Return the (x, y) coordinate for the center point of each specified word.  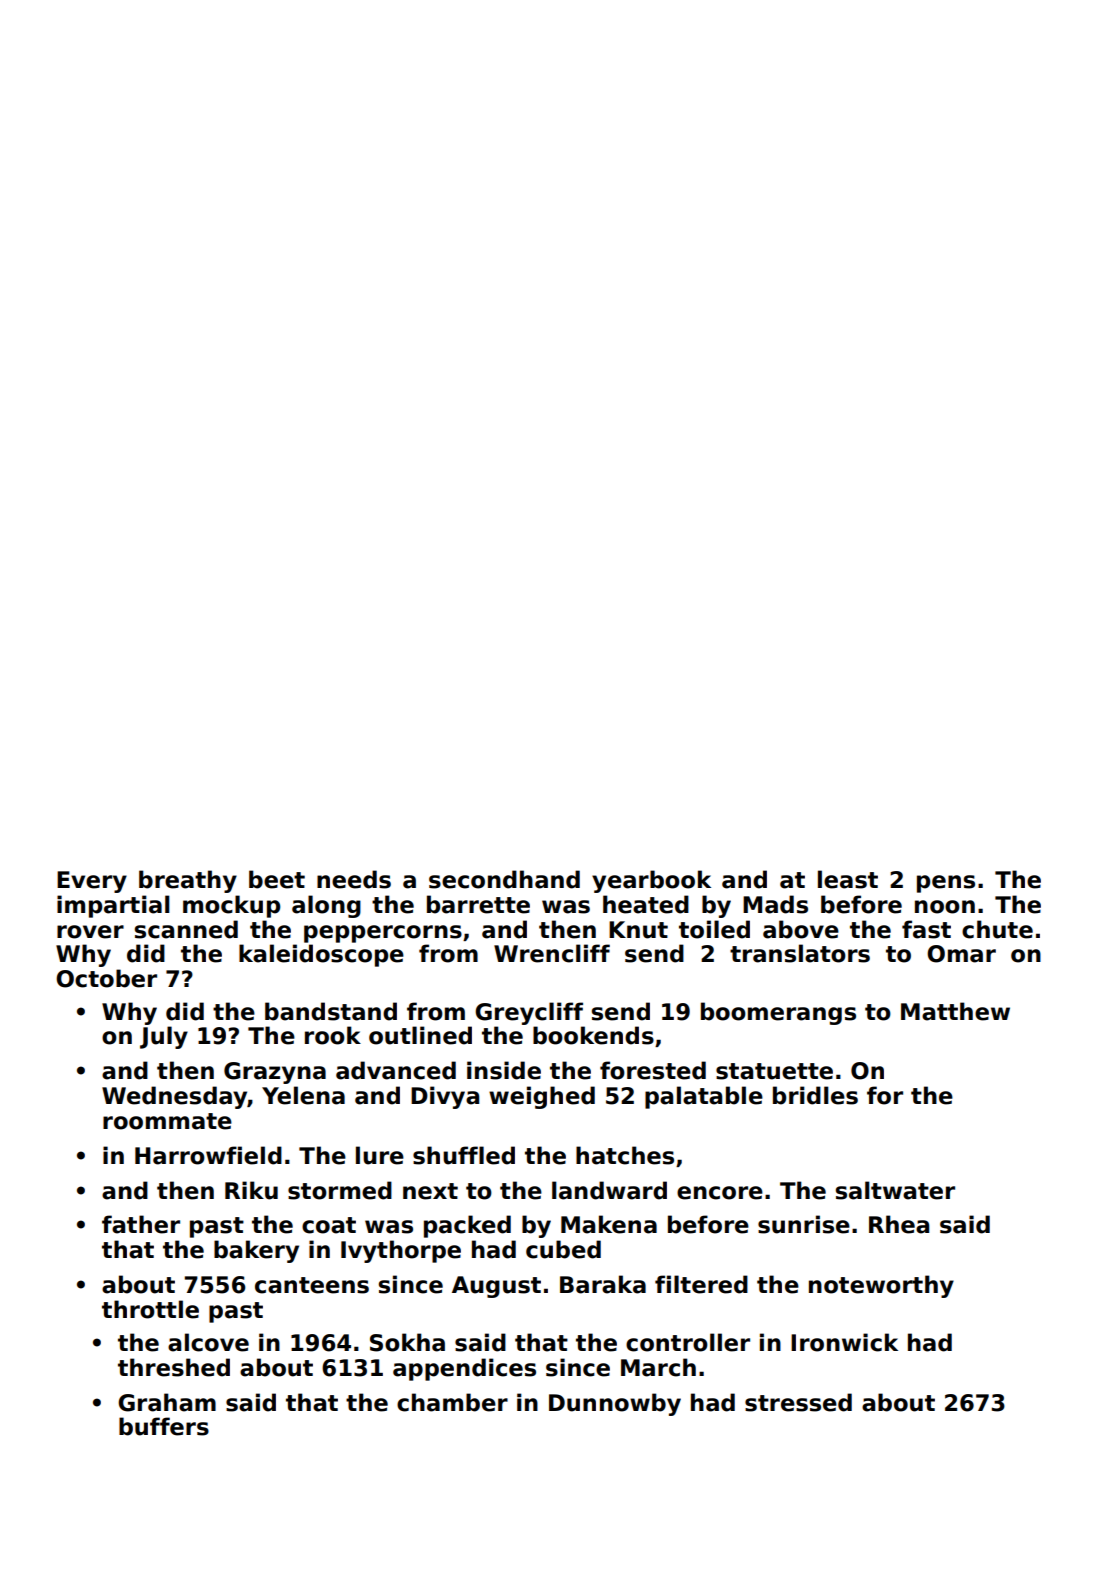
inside (504, 1070)
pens (946, 884)
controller (688, 1342)
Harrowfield (208, 1155)
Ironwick (844, 1342)
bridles (815, 1095)
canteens (312, 1285)
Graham (167, 1402)
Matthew (955, 1011)
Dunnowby (615, 1404)
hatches (625, 1155)
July (164, 1037)
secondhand (504, 879)
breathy (188, 881)
